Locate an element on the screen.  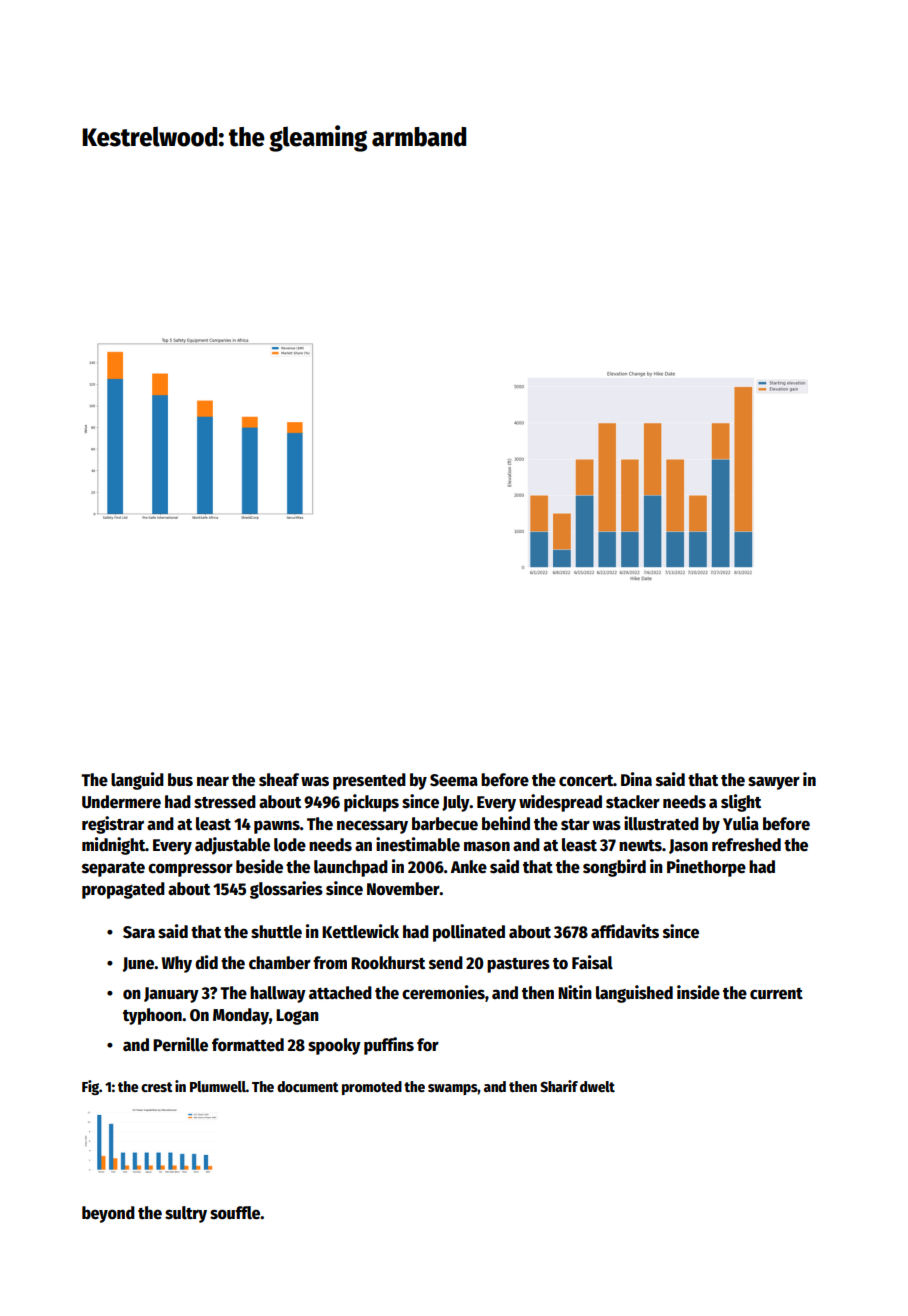
presented is located at coordinates (369, 781).
